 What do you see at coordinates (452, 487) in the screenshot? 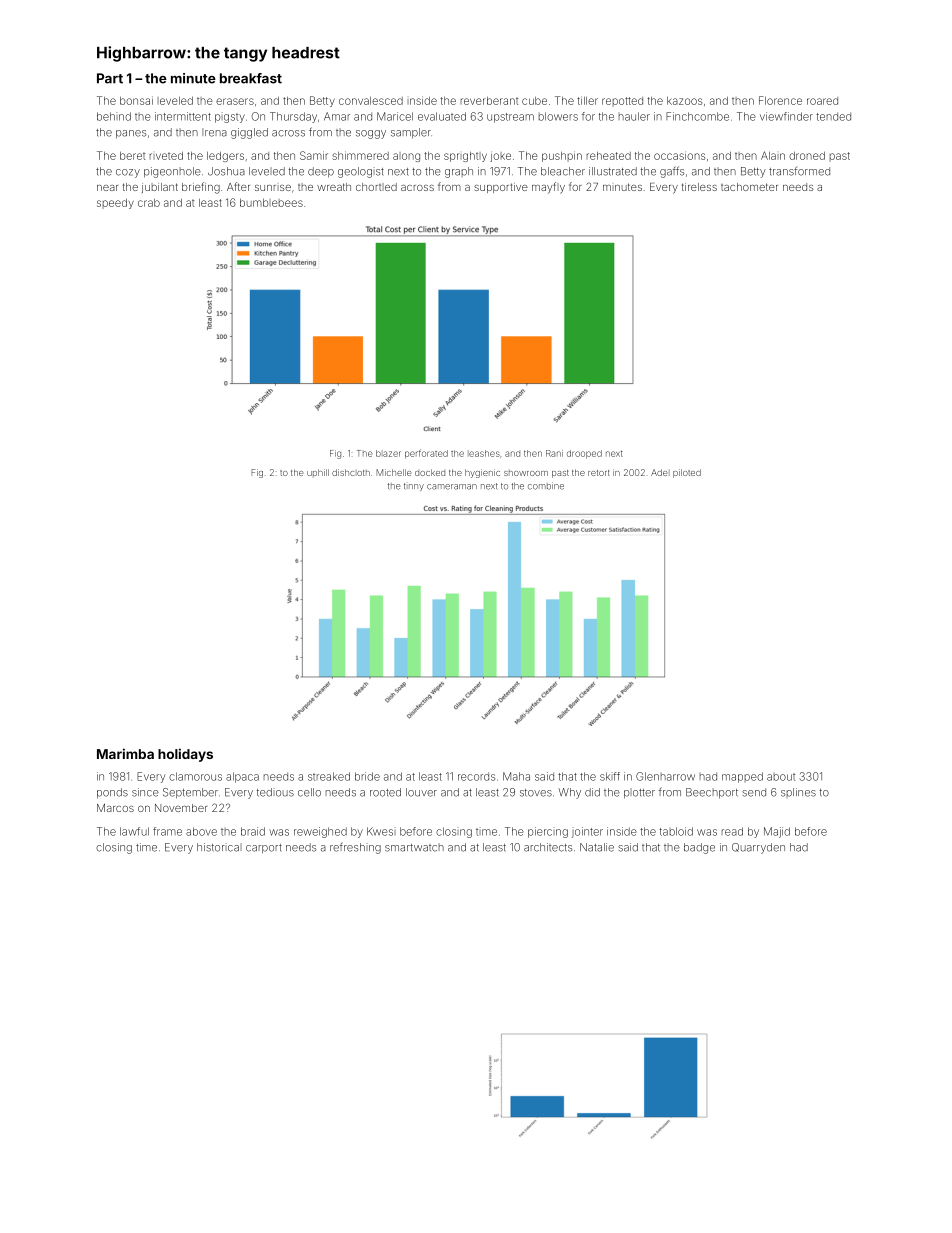
I see `cameraman` at bounding box center [452, 487].
